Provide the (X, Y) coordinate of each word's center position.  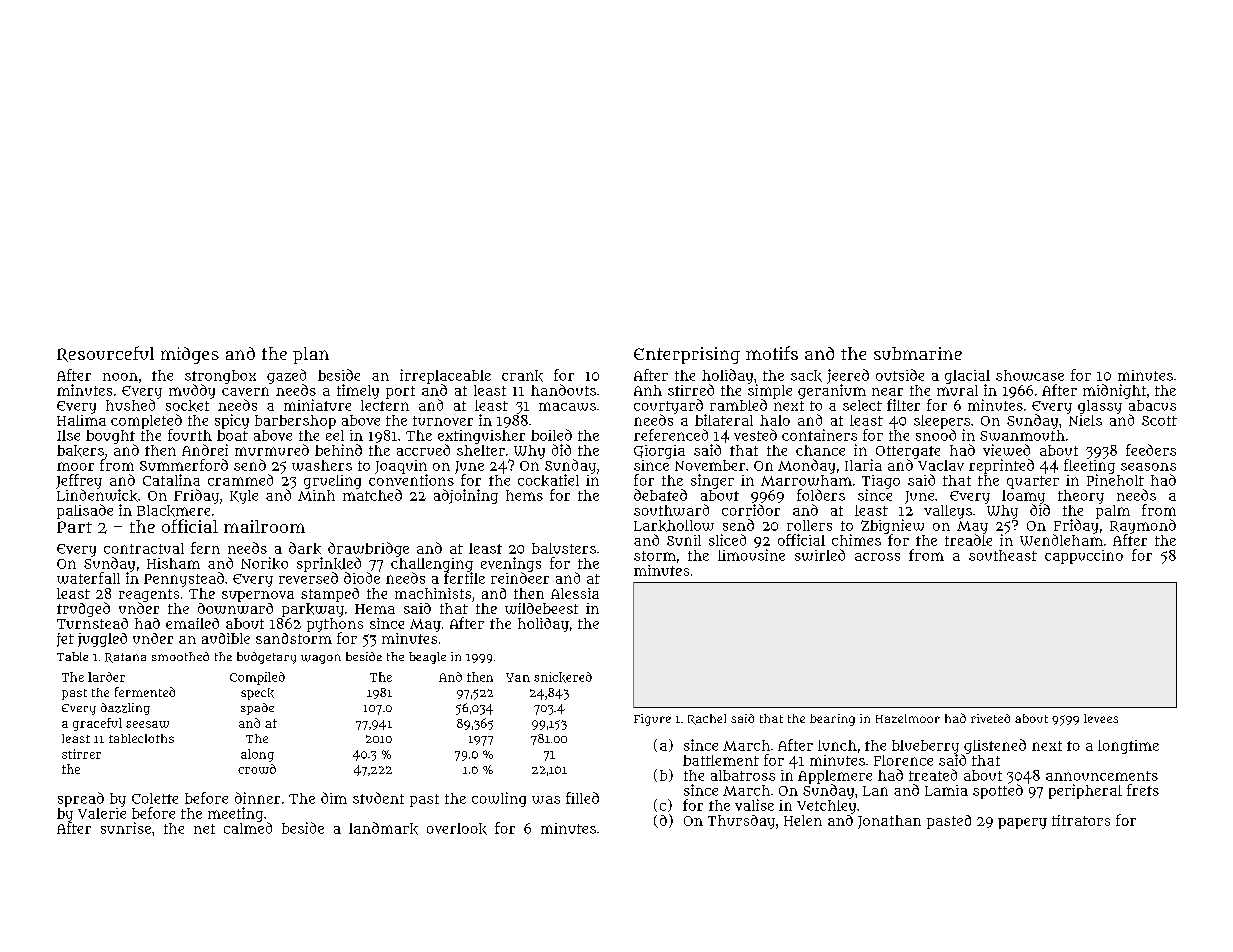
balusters (564, 548)
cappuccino (1084, 557)
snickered (563, 677)
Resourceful (105, 354)
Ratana (125, 658)
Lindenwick (97, 495)
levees (1101, 718)
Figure (652, 720)
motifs (772, 353)
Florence (903, 760)
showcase (1030, 375)
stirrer (81, 754)
